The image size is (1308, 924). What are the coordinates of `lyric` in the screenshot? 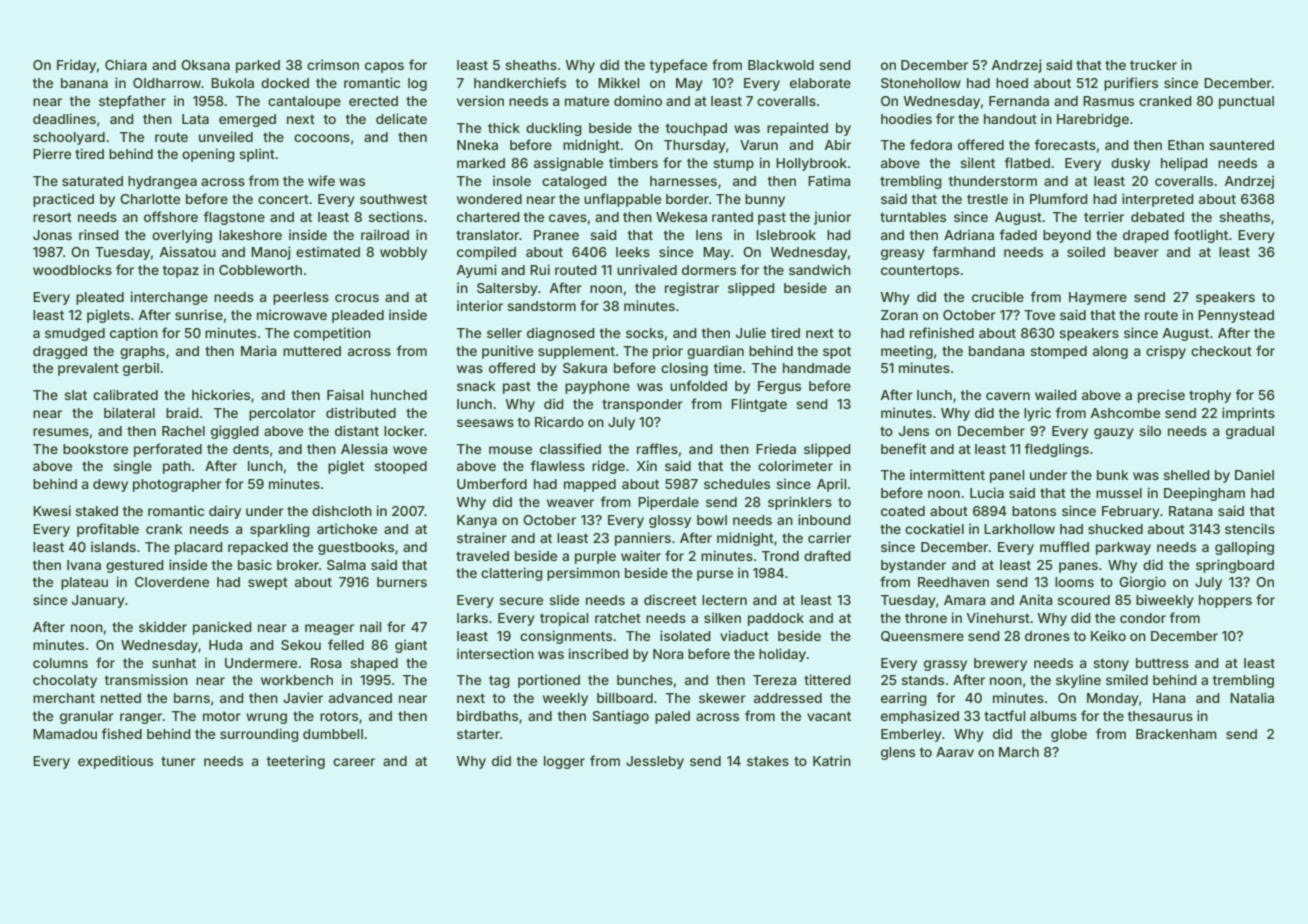 It's located at (1037, 414).
